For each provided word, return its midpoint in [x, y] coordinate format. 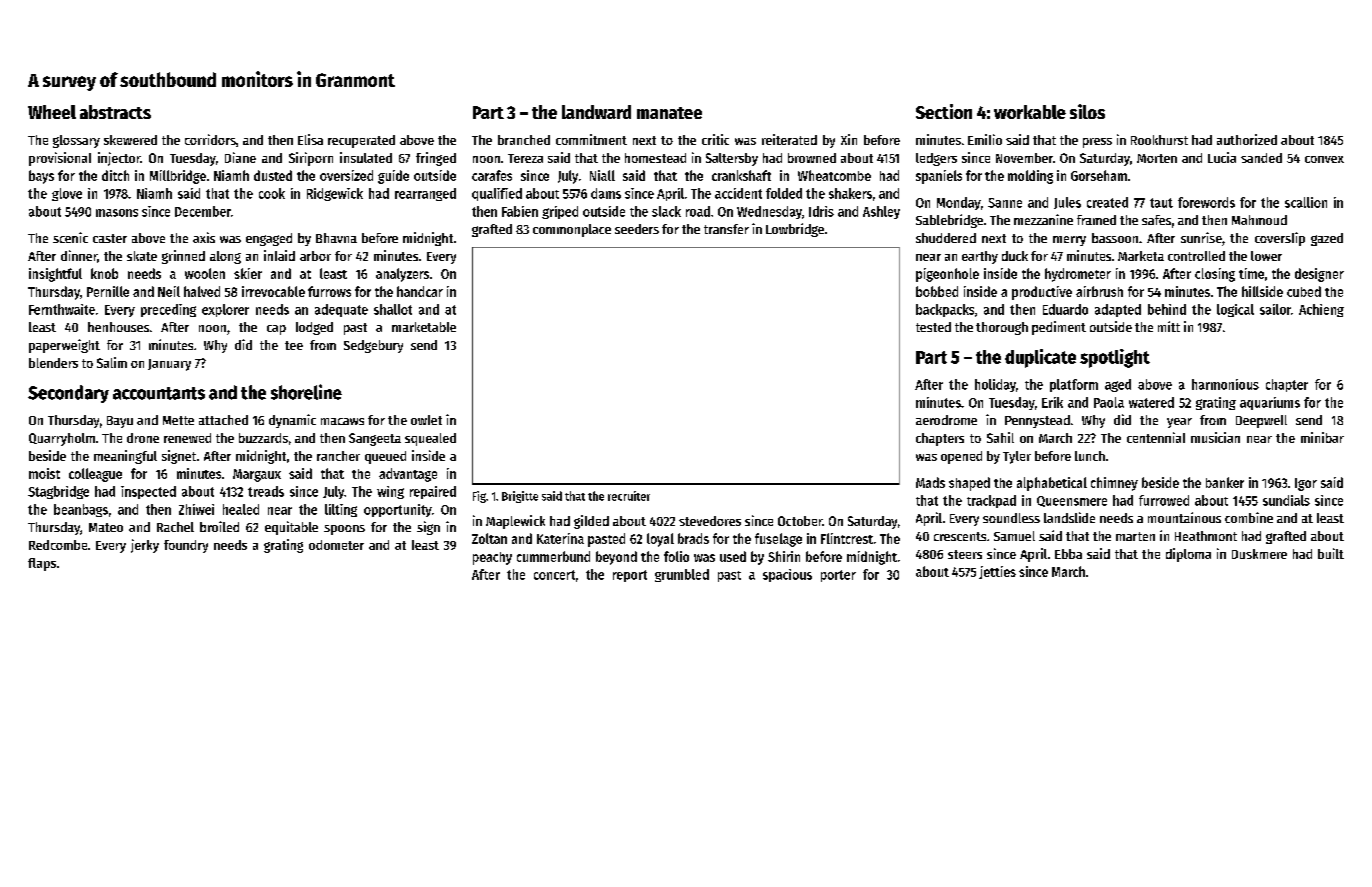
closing [1215, 275]
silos [1087, 111]
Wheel [52, 112]
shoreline [306, 392]
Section [944, 111]
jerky [145, 546]
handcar [420, 291]
